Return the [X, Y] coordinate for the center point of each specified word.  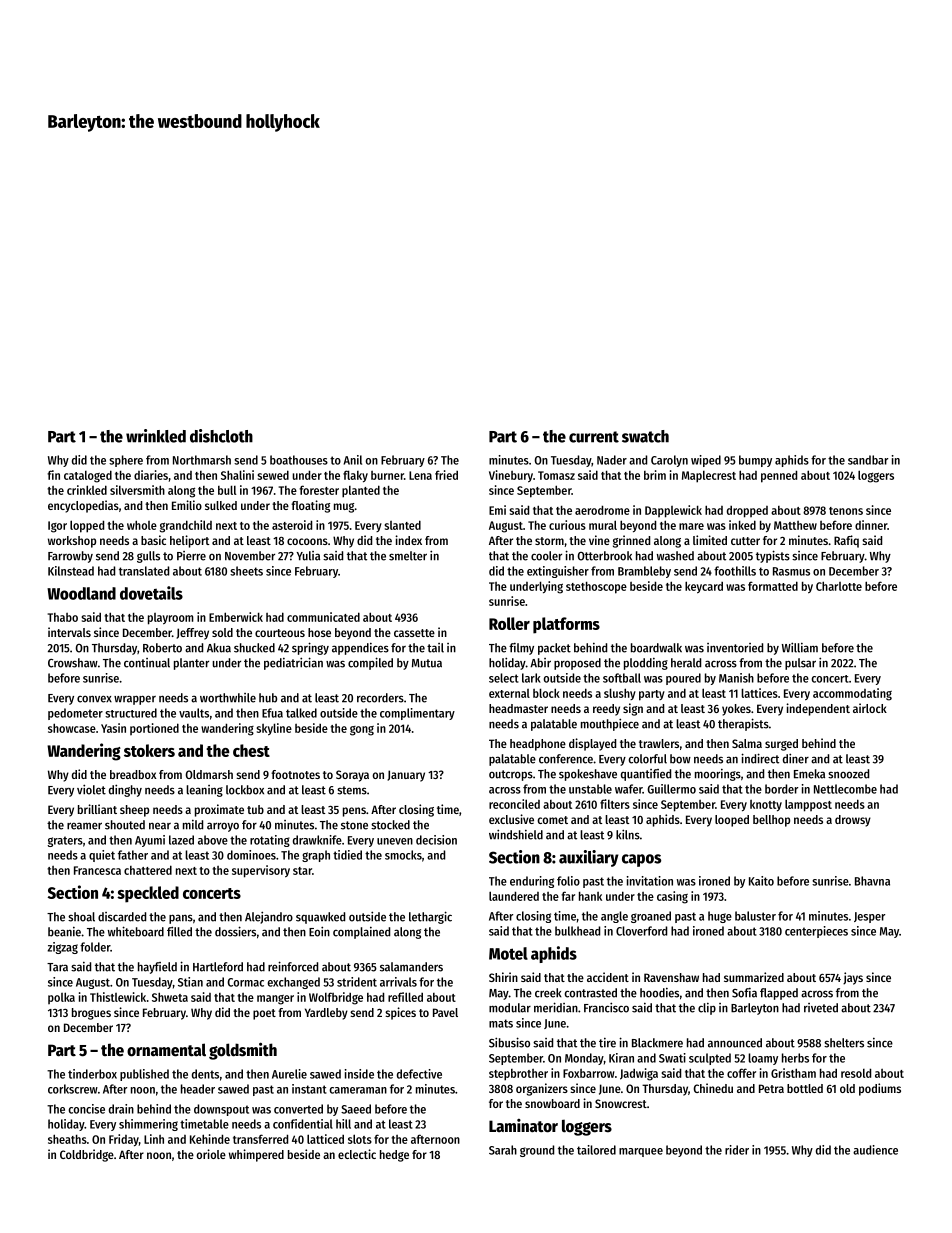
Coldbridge [87, 1155]
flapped [779, 994]
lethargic [430, 917]
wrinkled [156, 436]
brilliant [97, 809]
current [594, 437]
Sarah [503, 1150]
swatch [645, 436]
